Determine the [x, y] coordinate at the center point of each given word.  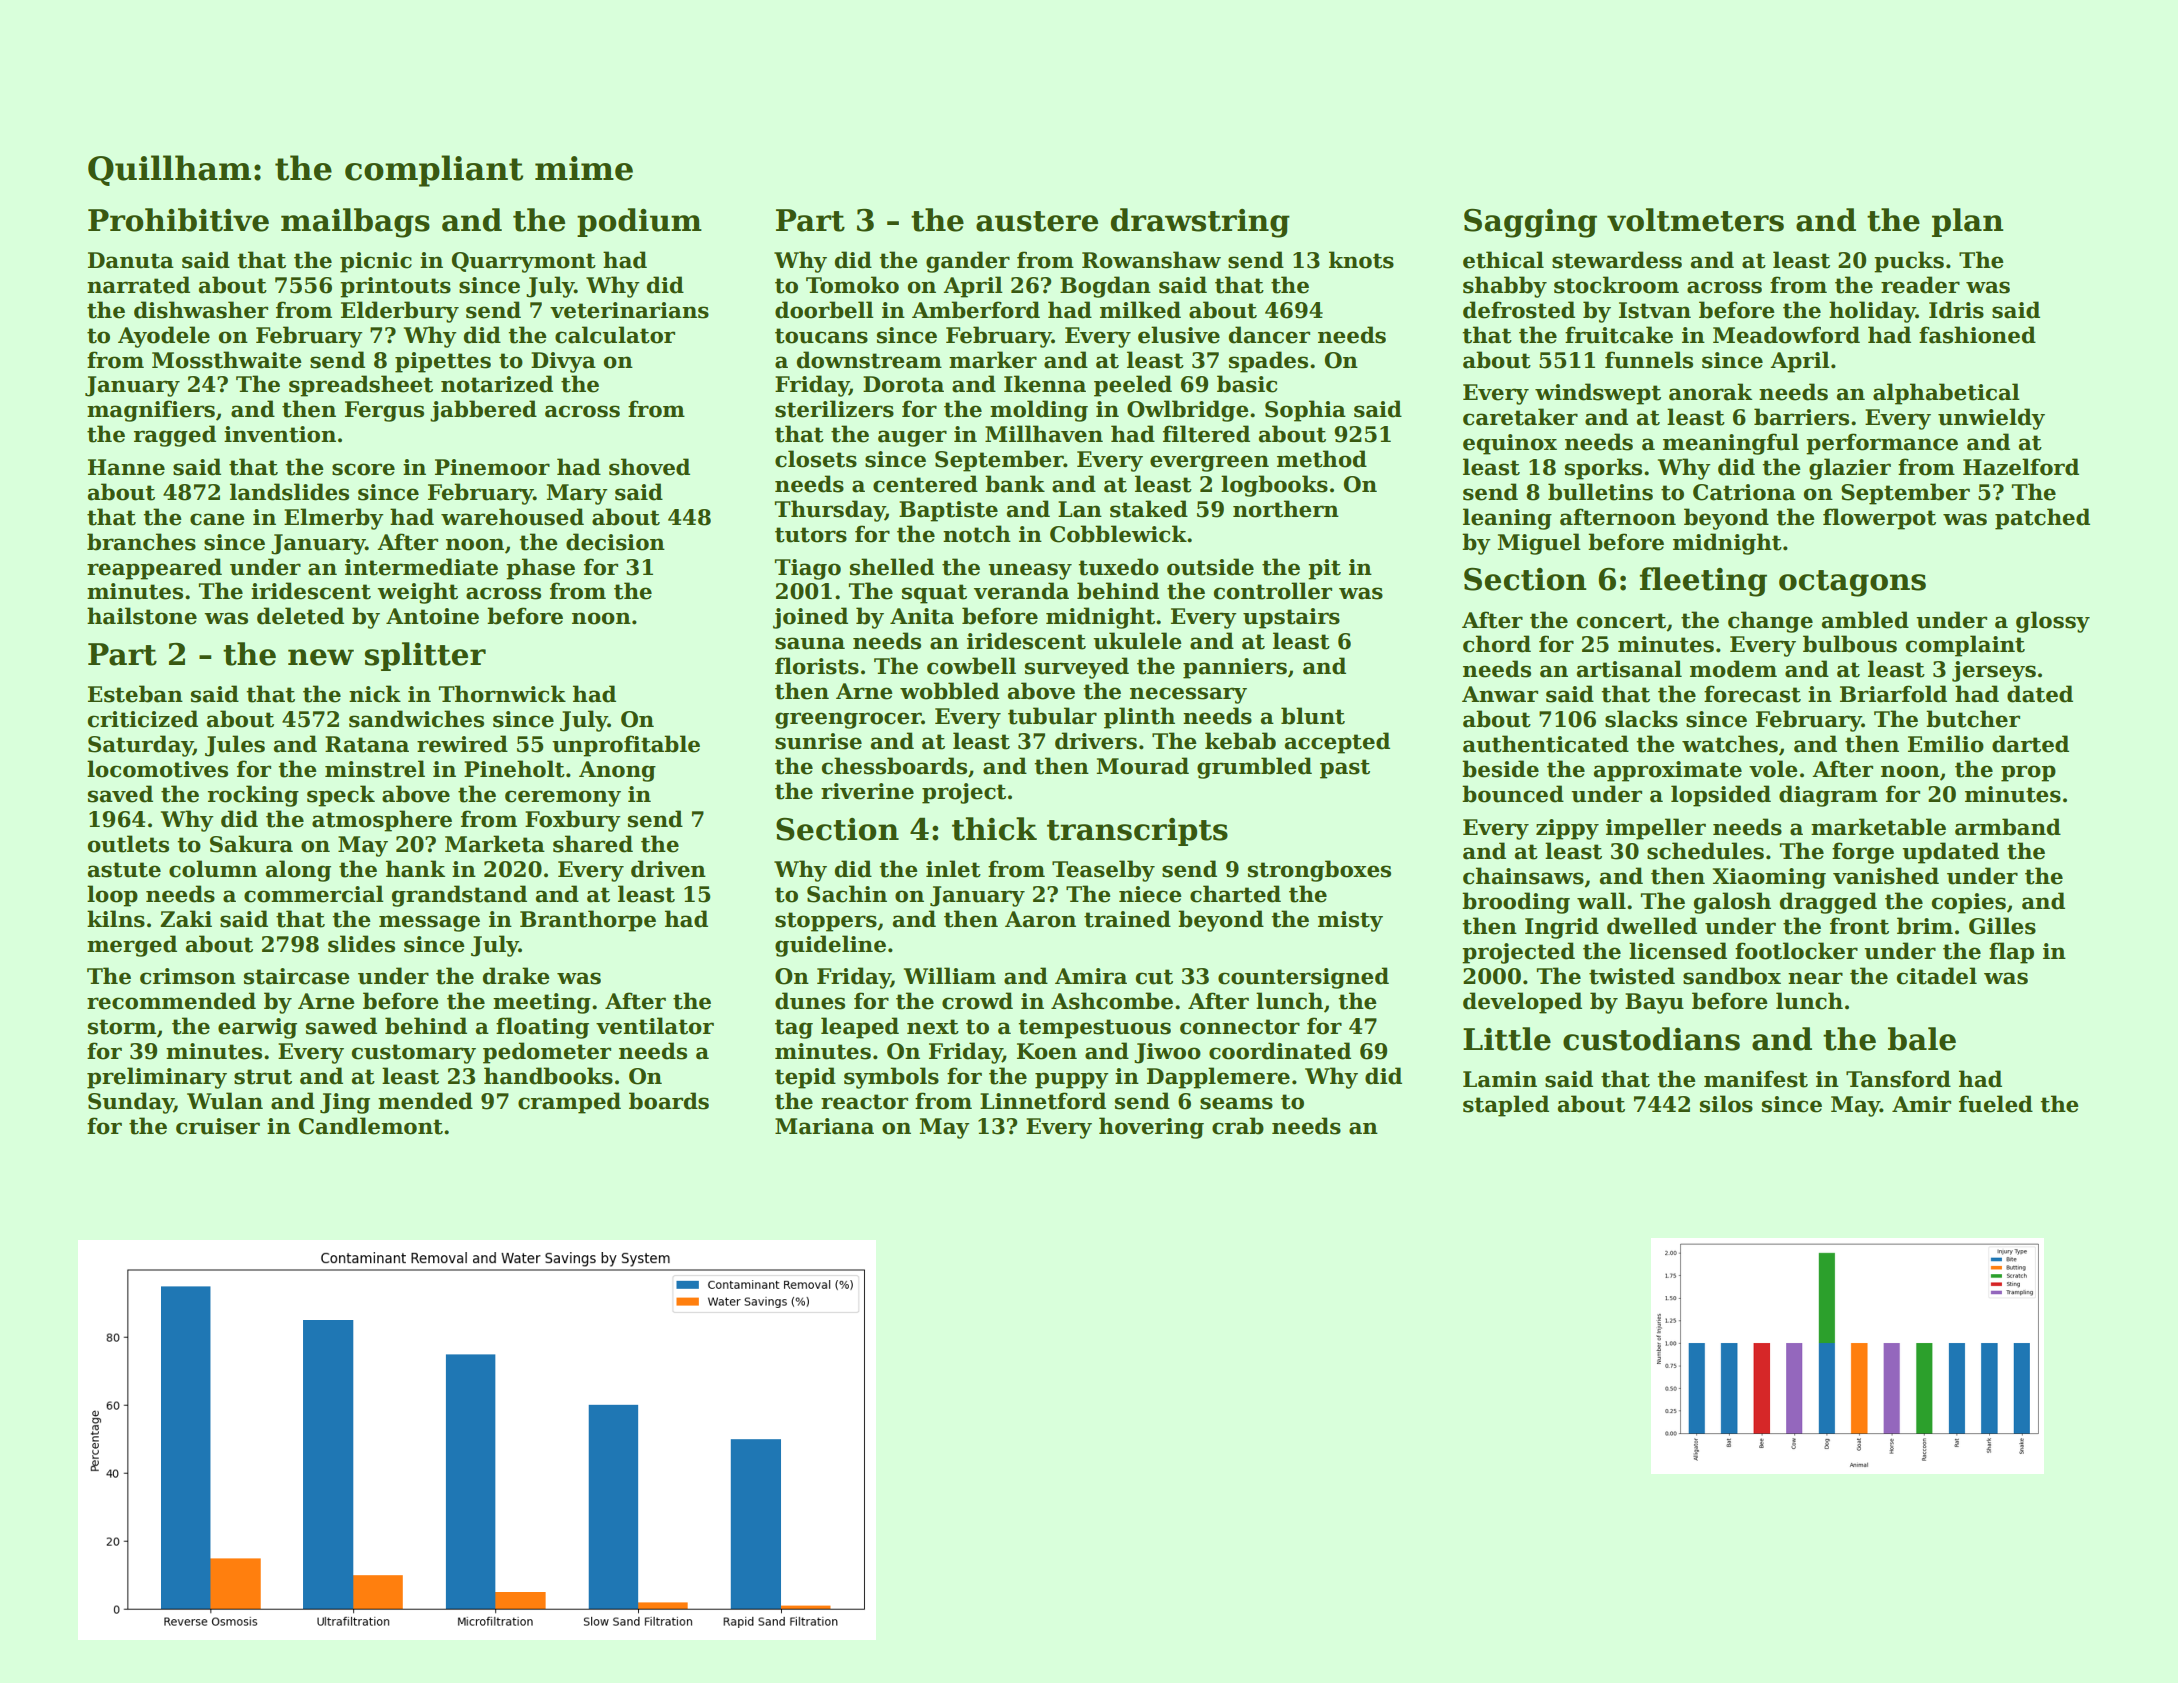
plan [1967, 222]
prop [2028, 773]
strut [263, 1077]
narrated [138, 285]
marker [993, 360]
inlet [953, 869]
